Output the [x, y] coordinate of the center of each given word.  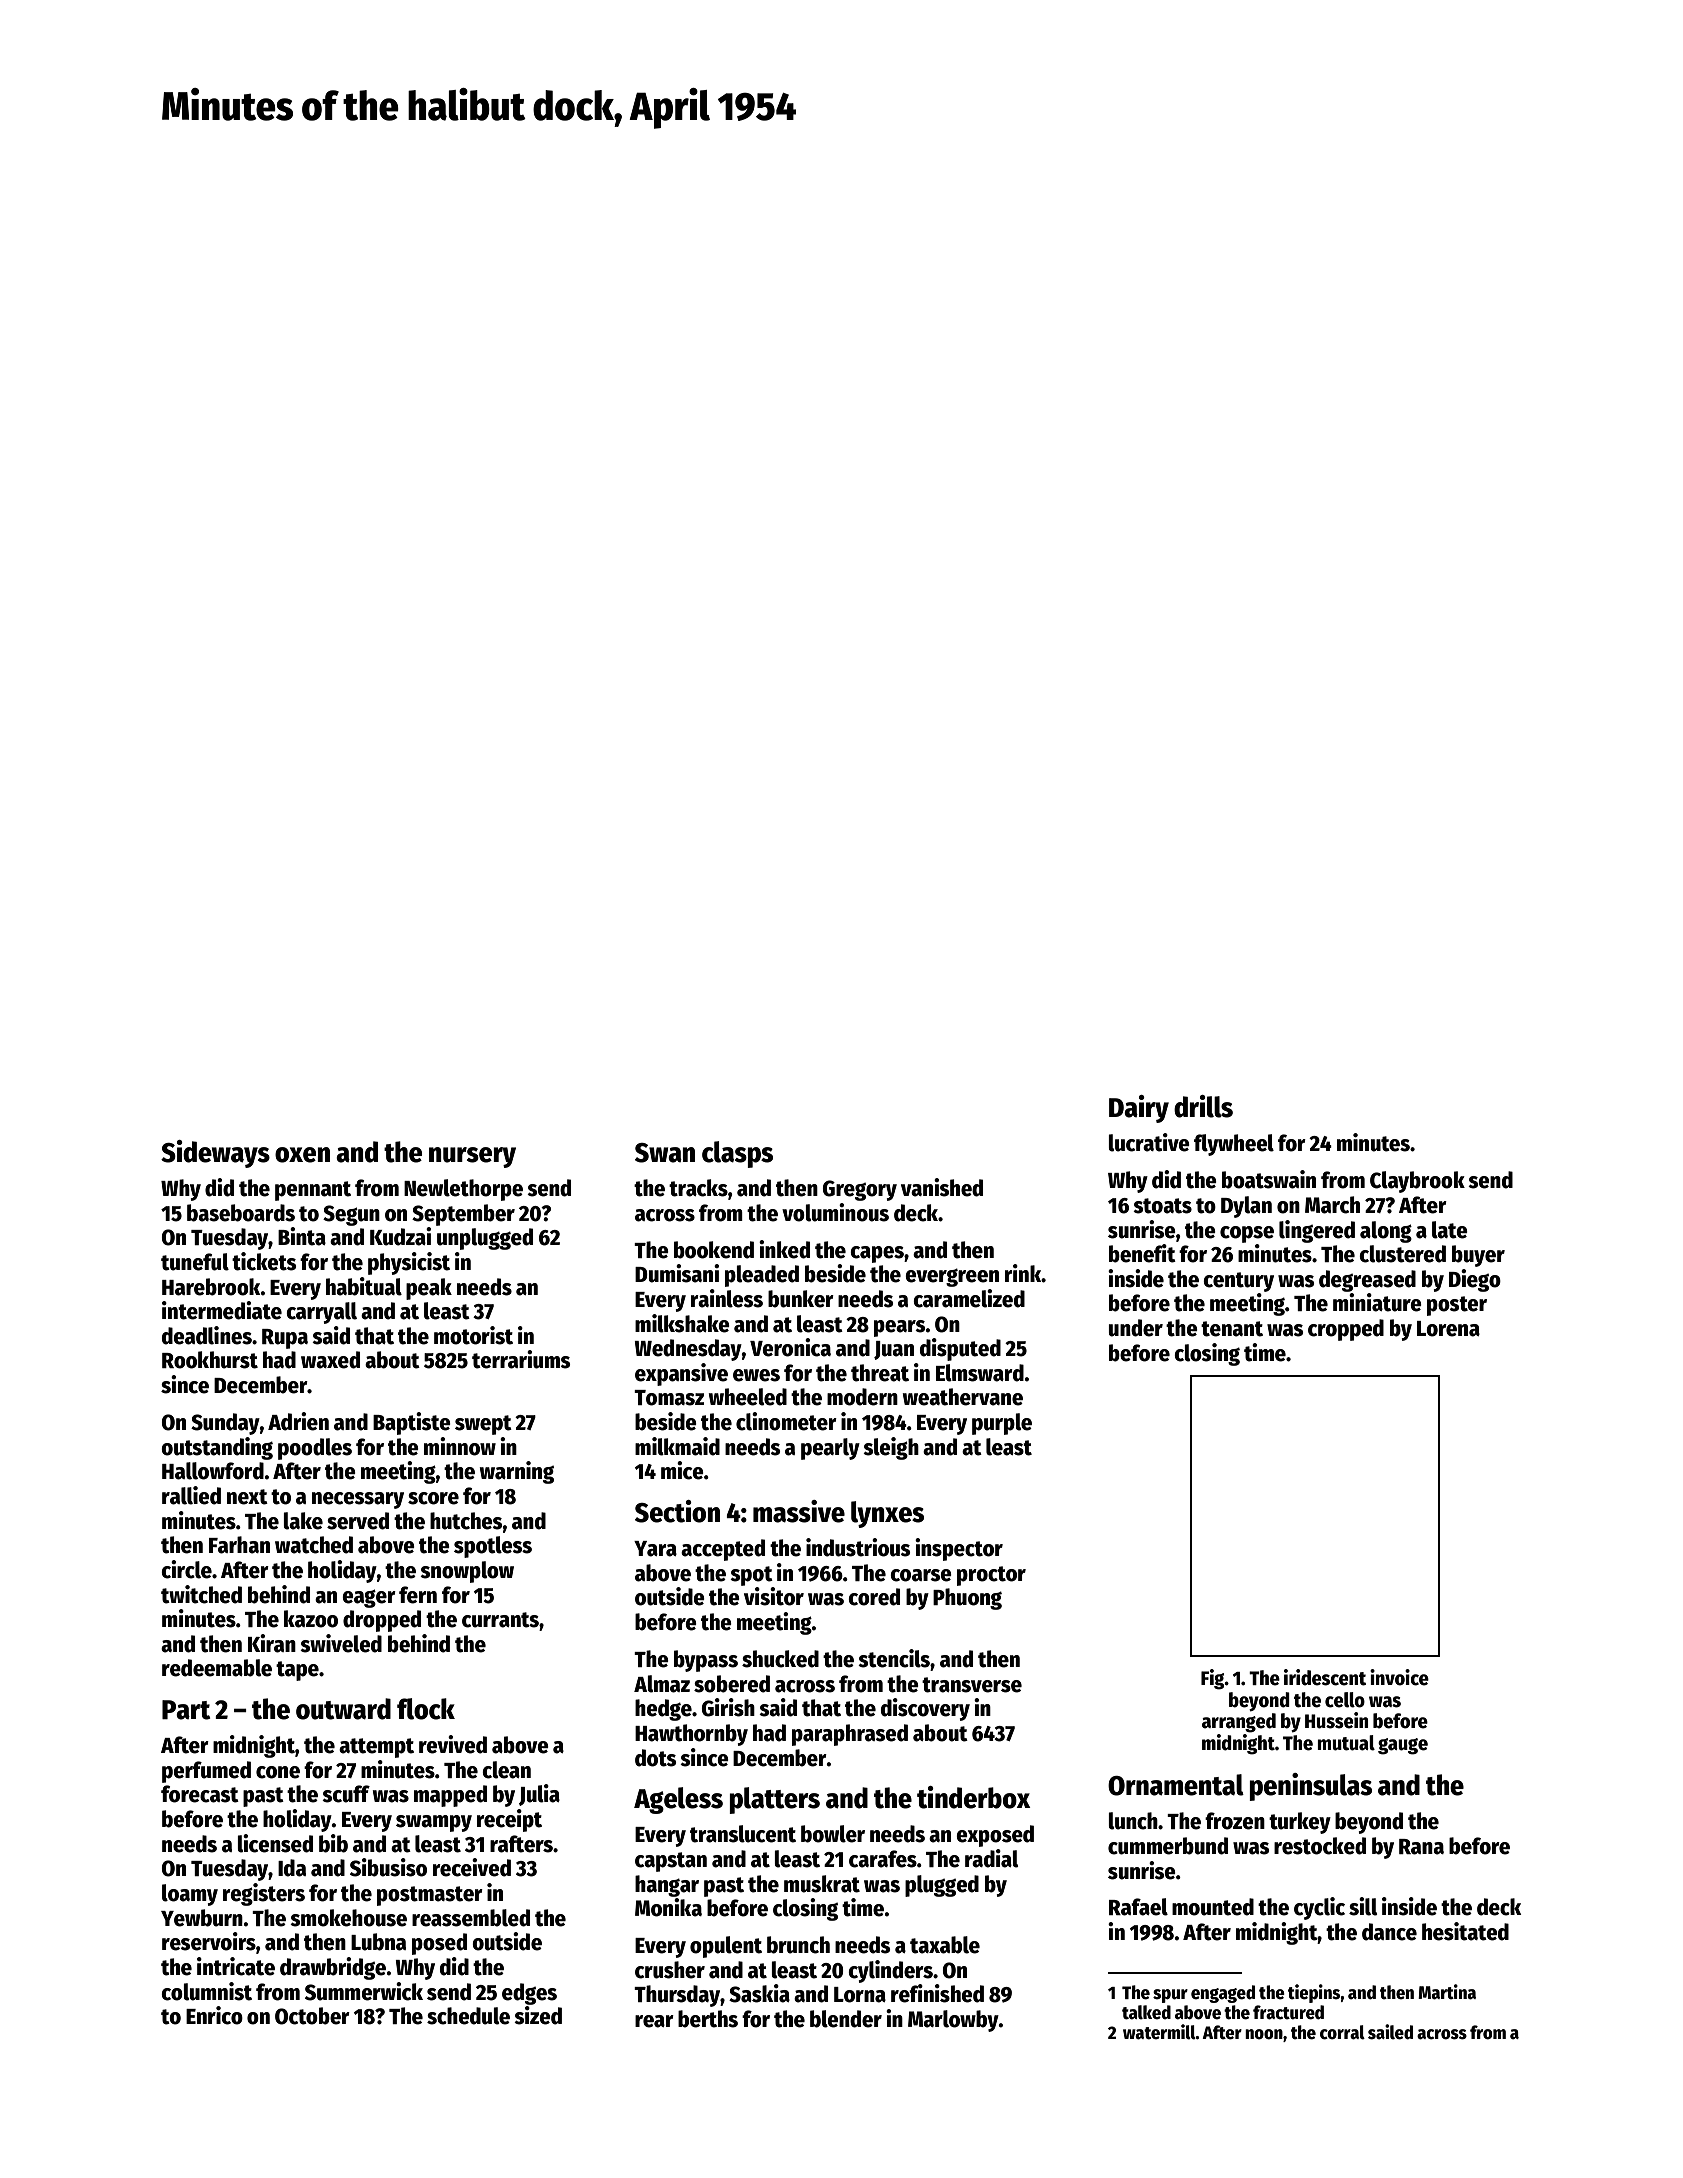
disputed [960, 1349]
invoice [1399, 1677]
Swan [665, 1153]
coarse [921, 1575]
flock [426, 1709]
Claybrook [1417, 1182]
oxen [302, 1155]
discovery [925, 1709]
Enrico [214, 2015]
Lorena [1448, 1329]
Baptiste [412, 1423]
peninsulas [1310, 1787]
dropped [382, 1621]
